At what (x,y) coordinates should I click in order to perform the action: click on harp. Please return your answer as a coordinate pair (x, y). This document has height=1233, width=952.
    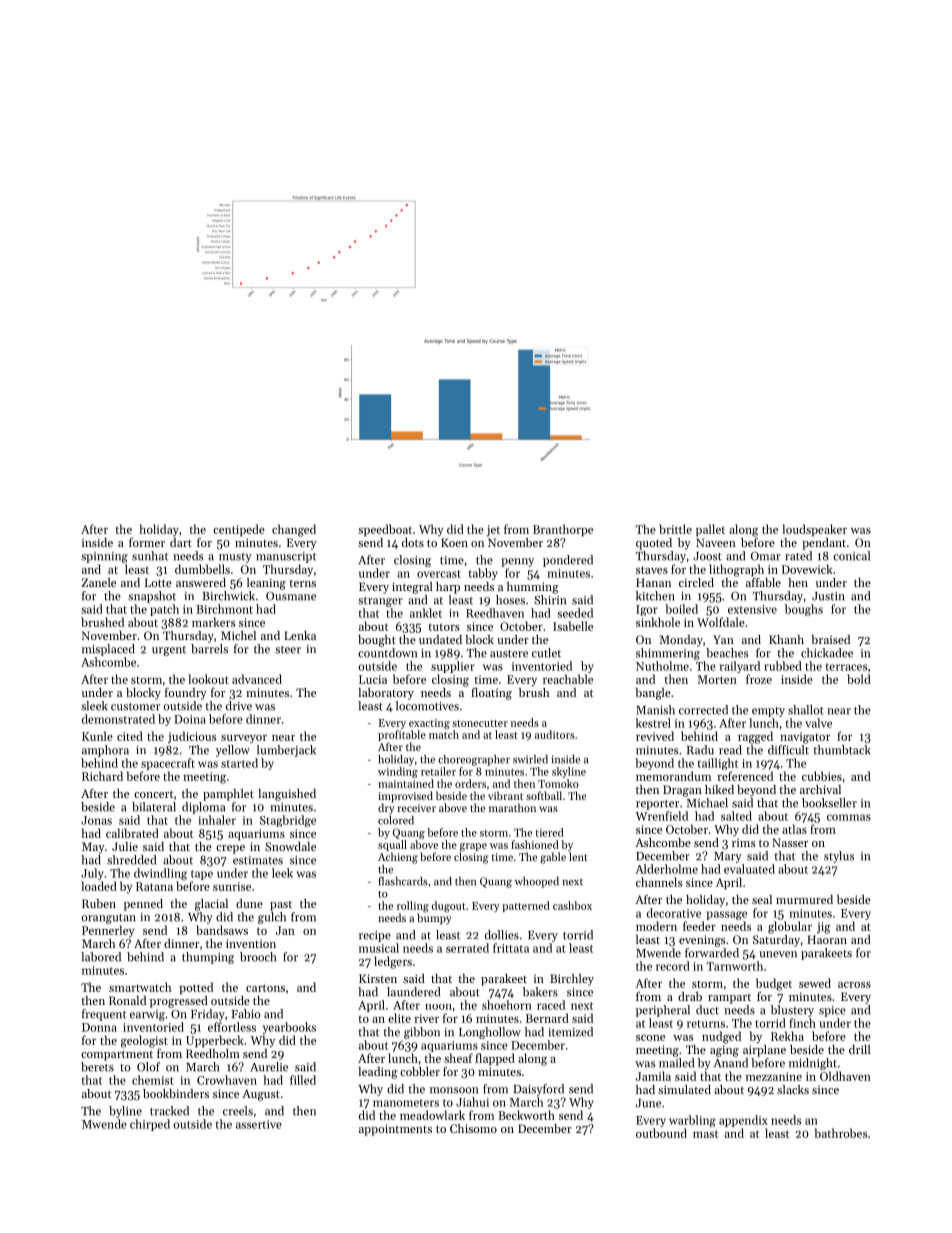
    Looking at the image, I should click on (448, 588).
